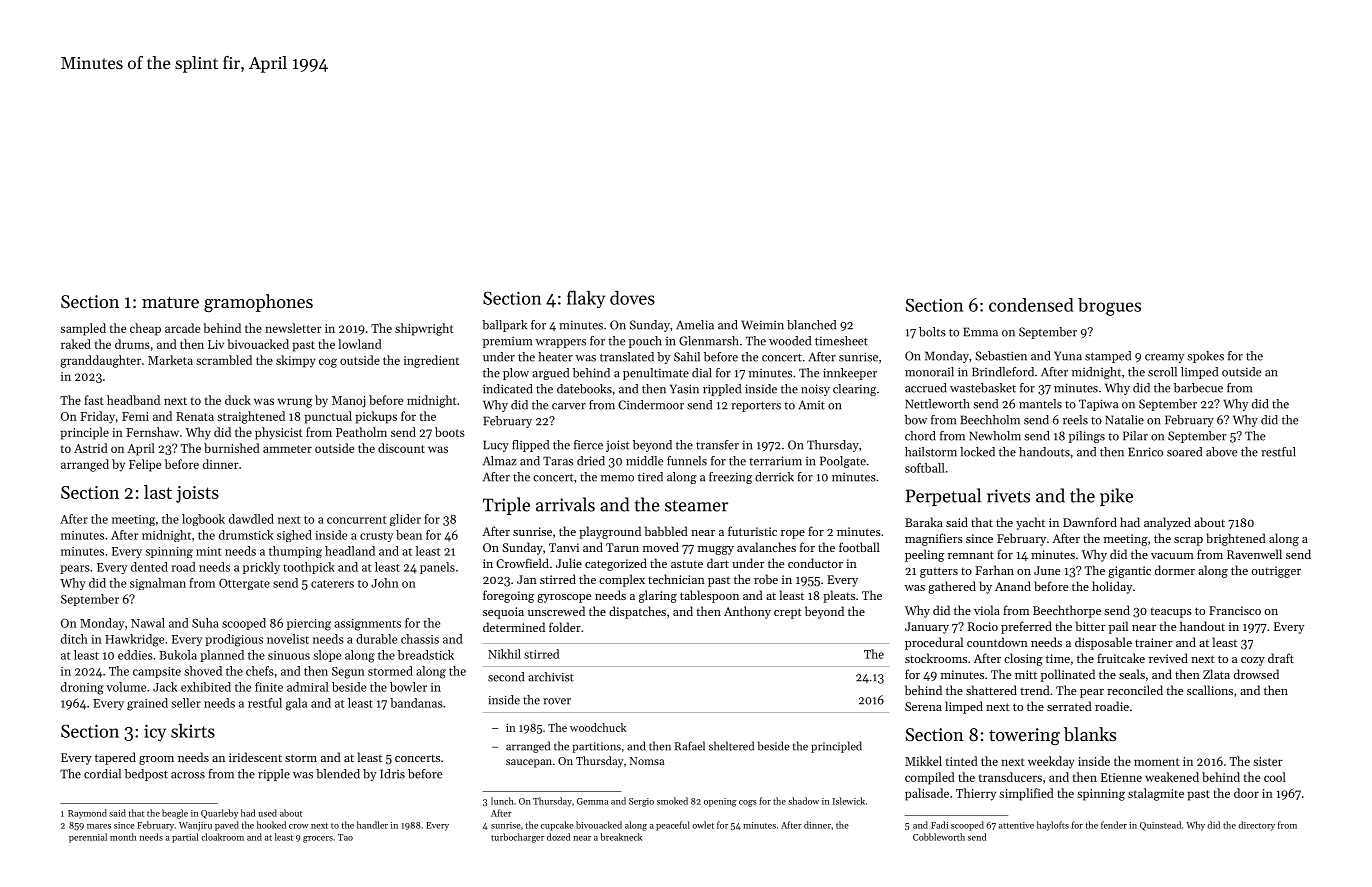 Image resolution: width=1372 pixels, height=887 pixels. I want to click on assignments, so click(367, 625).
